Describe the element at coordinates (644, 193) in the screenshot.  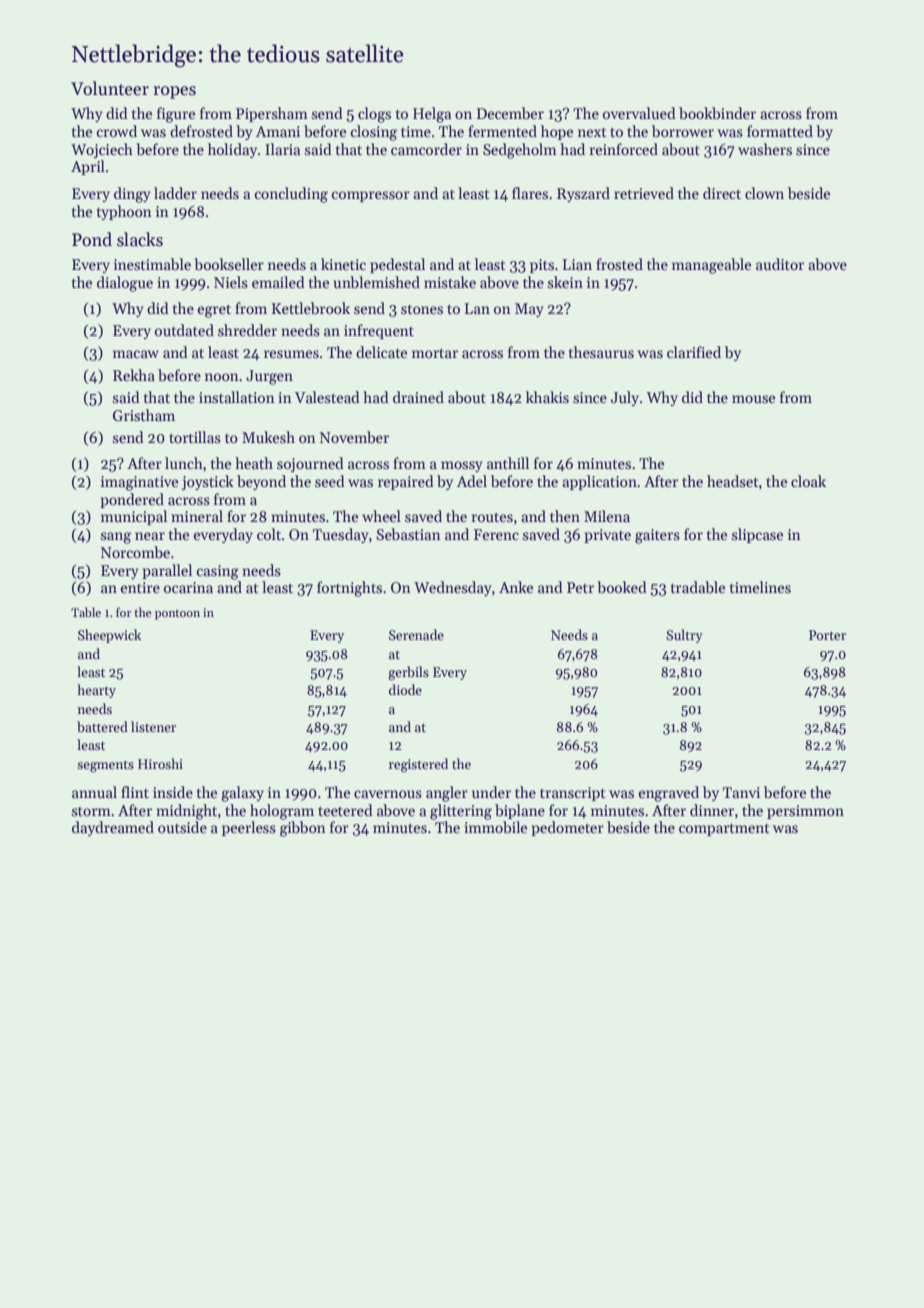
I see `retrieved` at that location.
